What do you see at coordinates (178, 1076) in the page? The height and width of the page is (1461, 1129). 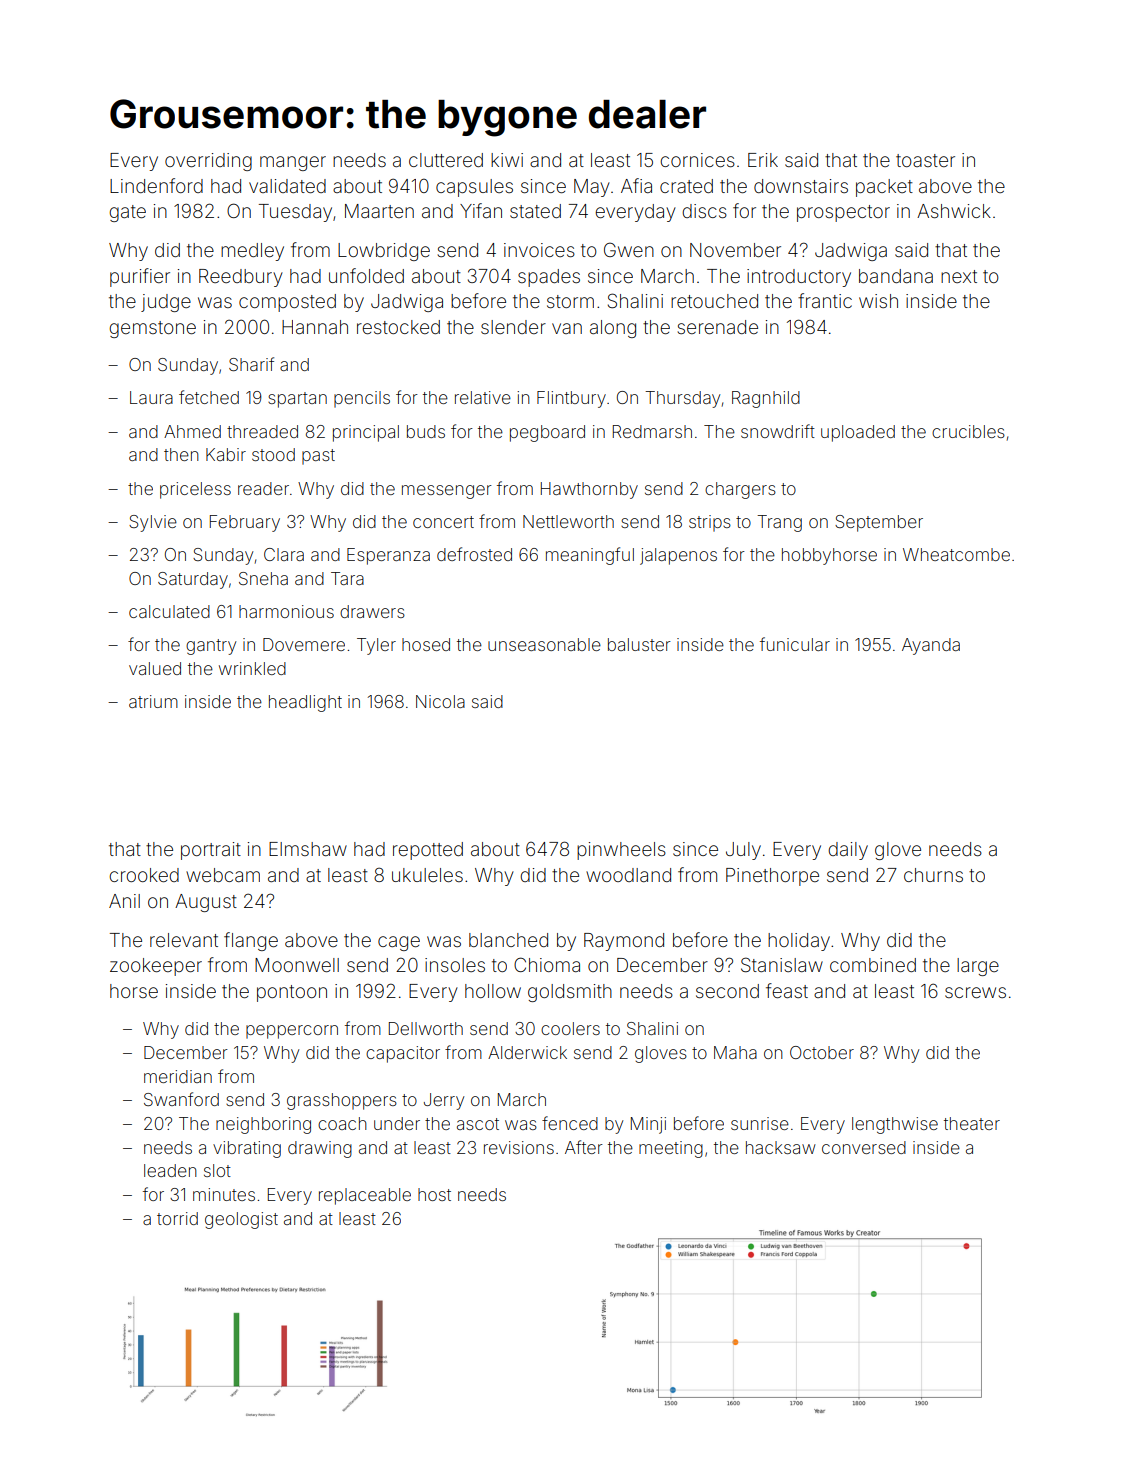 I see `meridian` at bounding box center [178, 1076].
